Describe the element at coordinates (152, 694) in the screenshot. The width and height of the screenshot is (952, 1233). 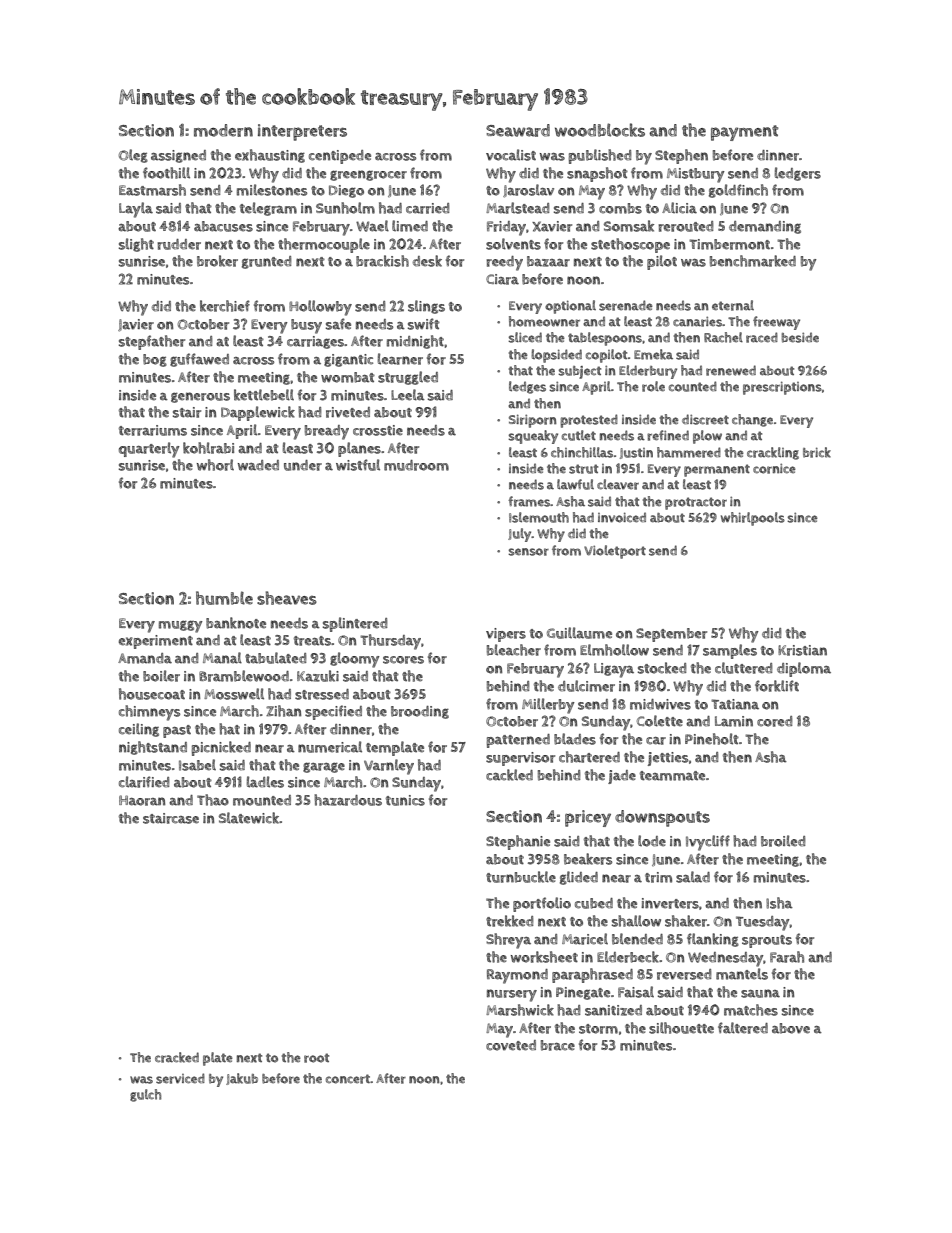
I see `housecoat` at that location.
